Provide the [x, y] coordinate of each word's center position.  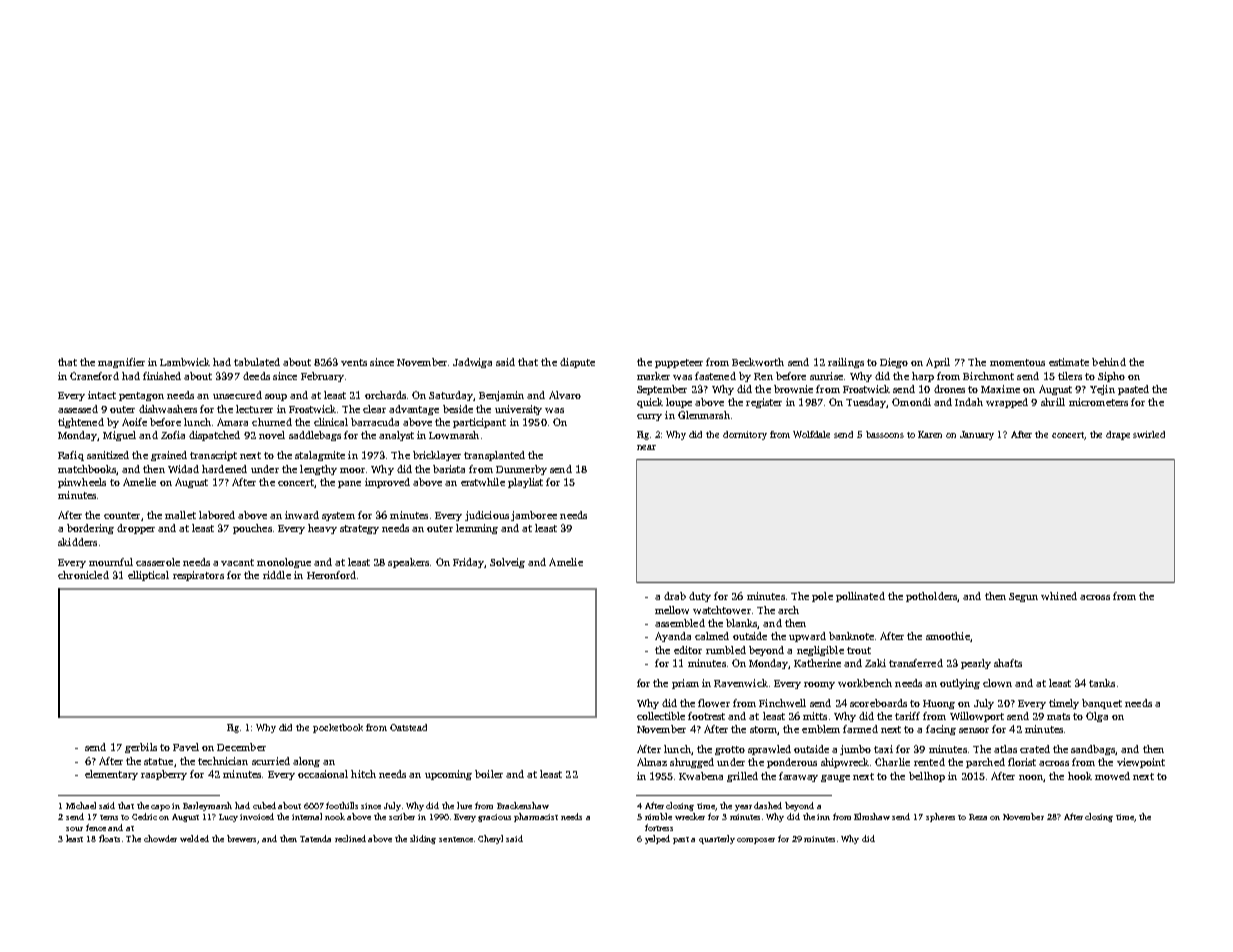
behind [1109, 362]
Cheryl [490, 839]
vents [354, 362]
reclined [350, 838]
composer [756, 841]
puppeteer [679, 363]
